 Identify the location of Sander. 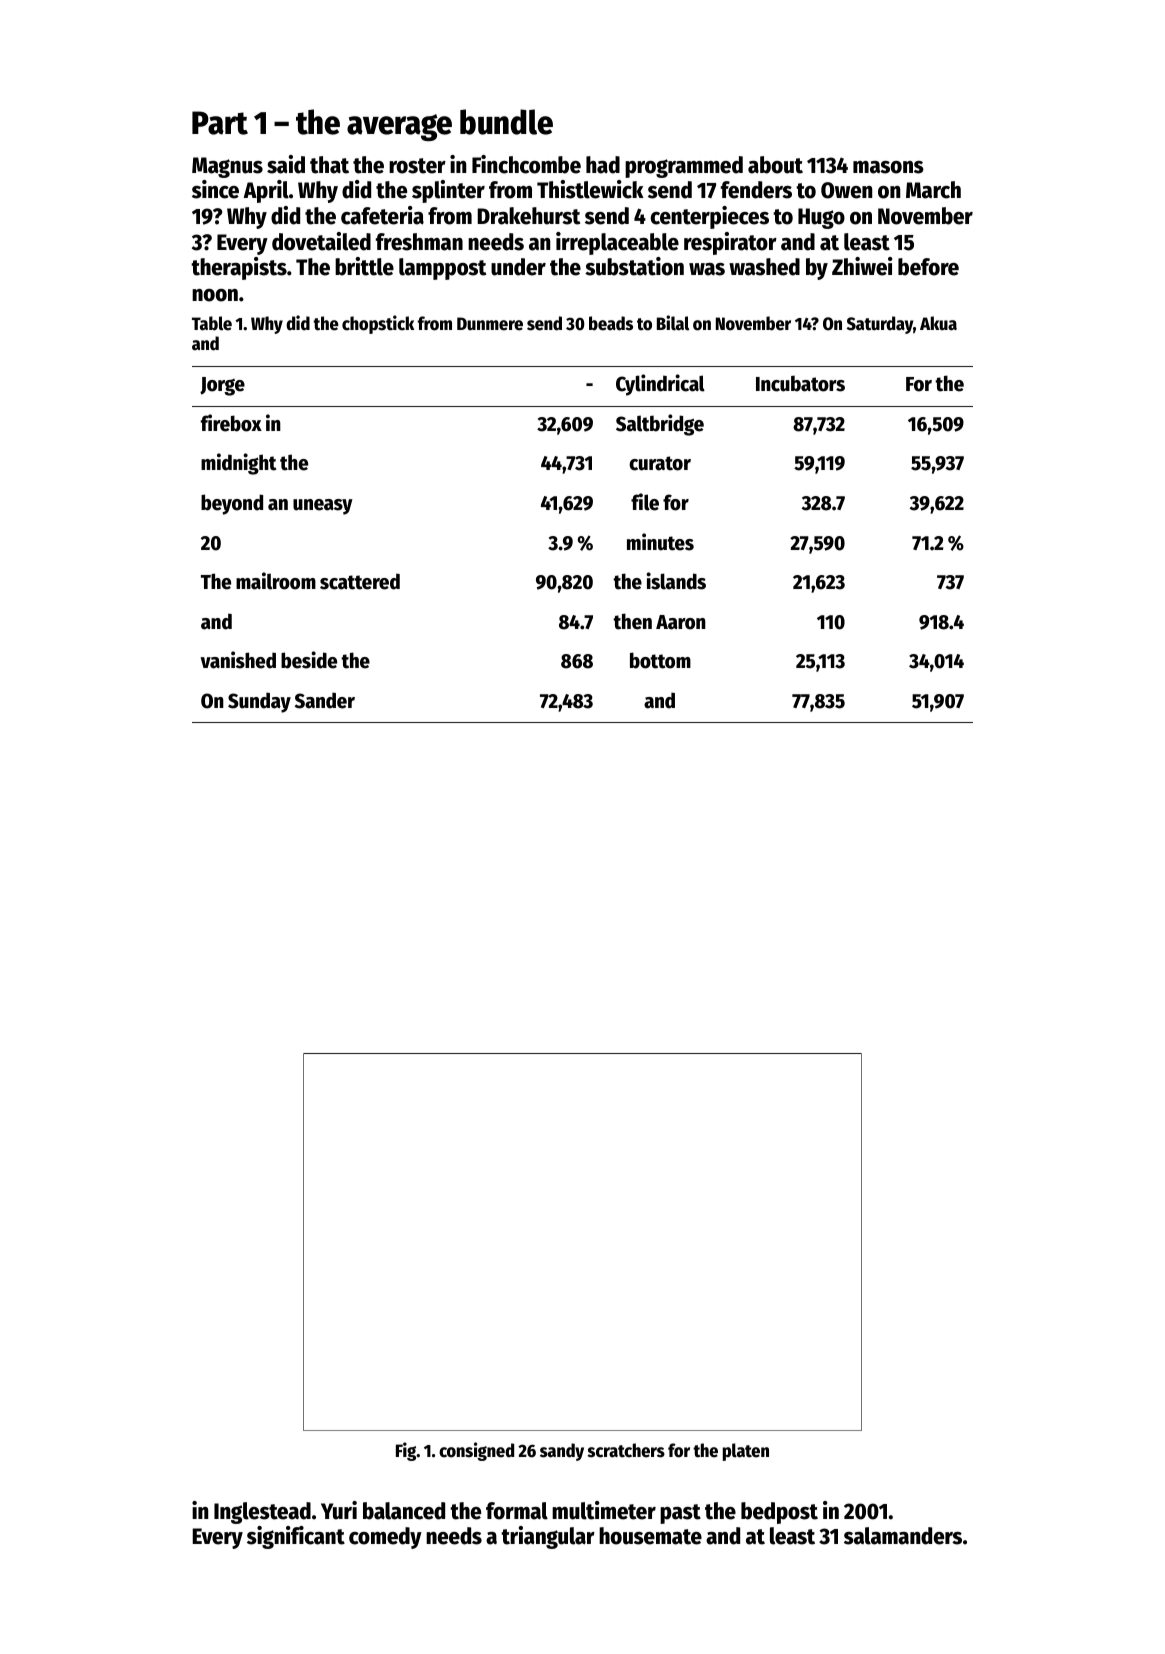
(325, 700).
